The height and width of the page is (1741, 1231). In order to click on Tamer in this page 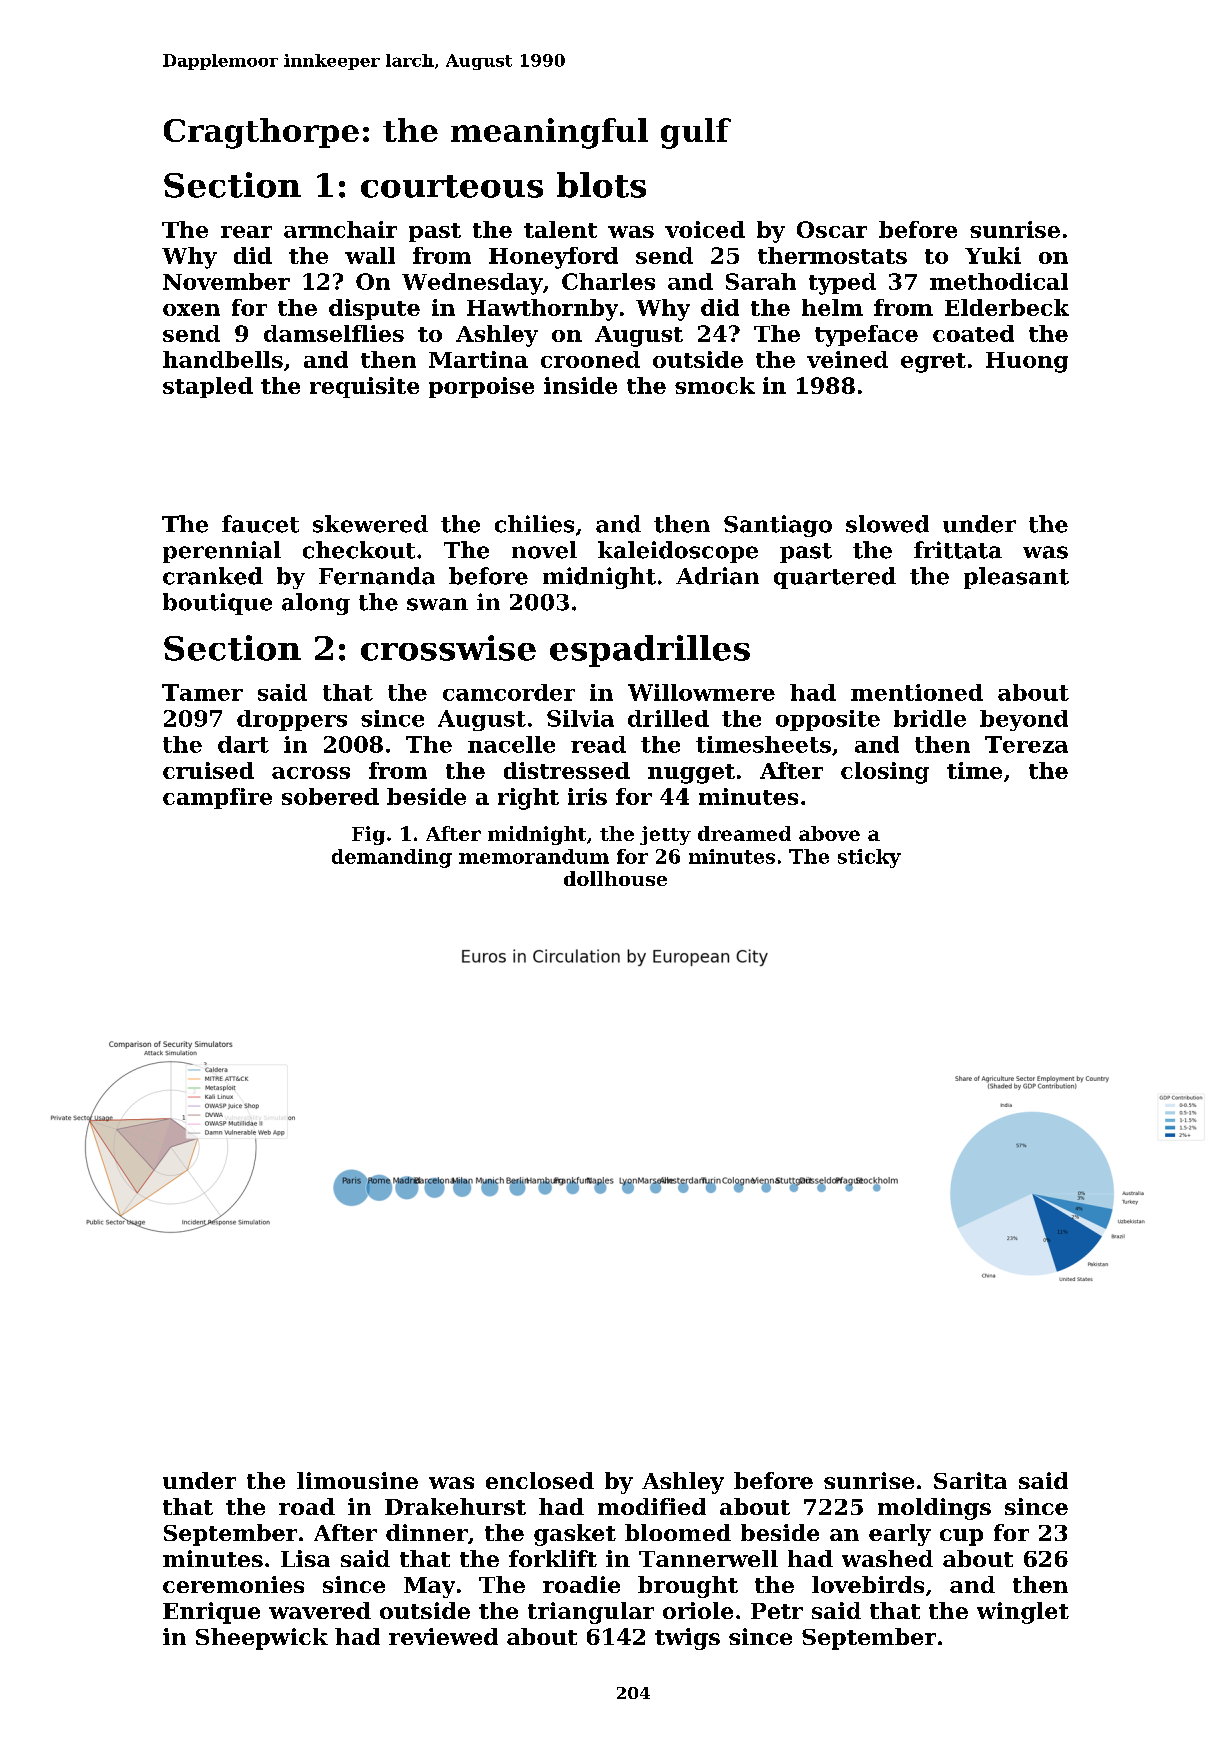, I will do `click(202, 692)`.
